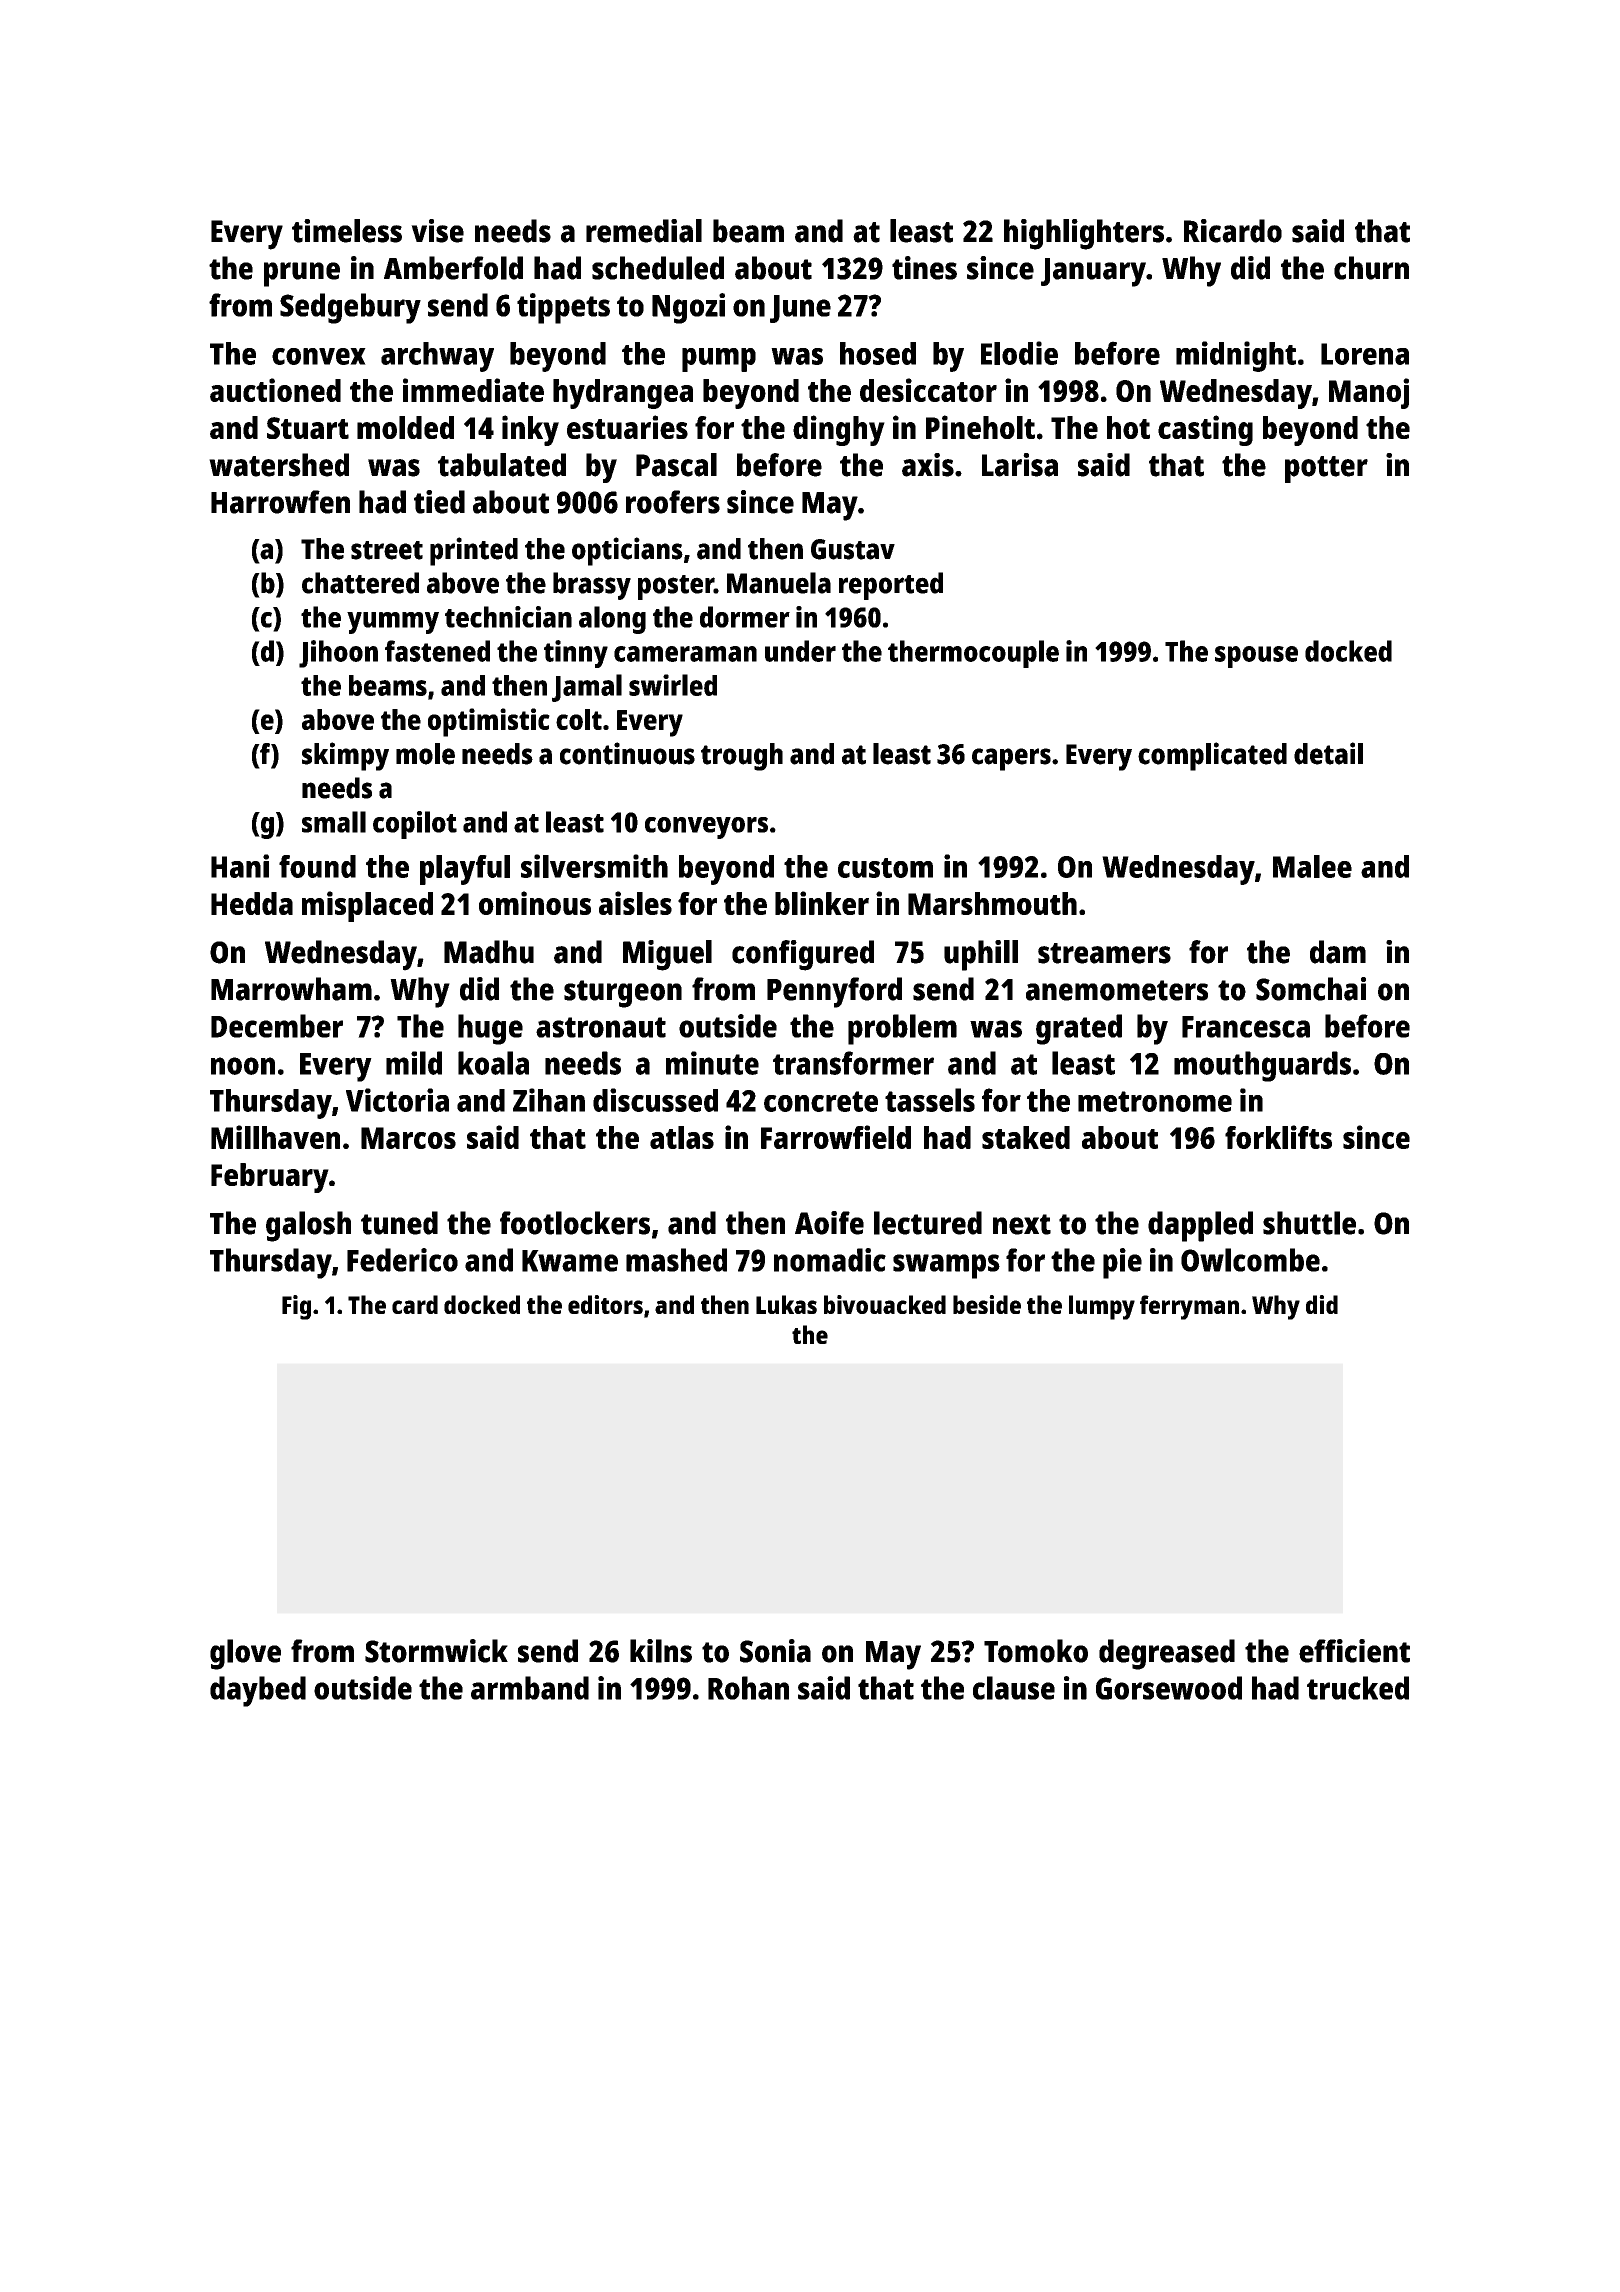 The image size is (1620, 2292). I want to click on staked, so click(1026, 1137).
